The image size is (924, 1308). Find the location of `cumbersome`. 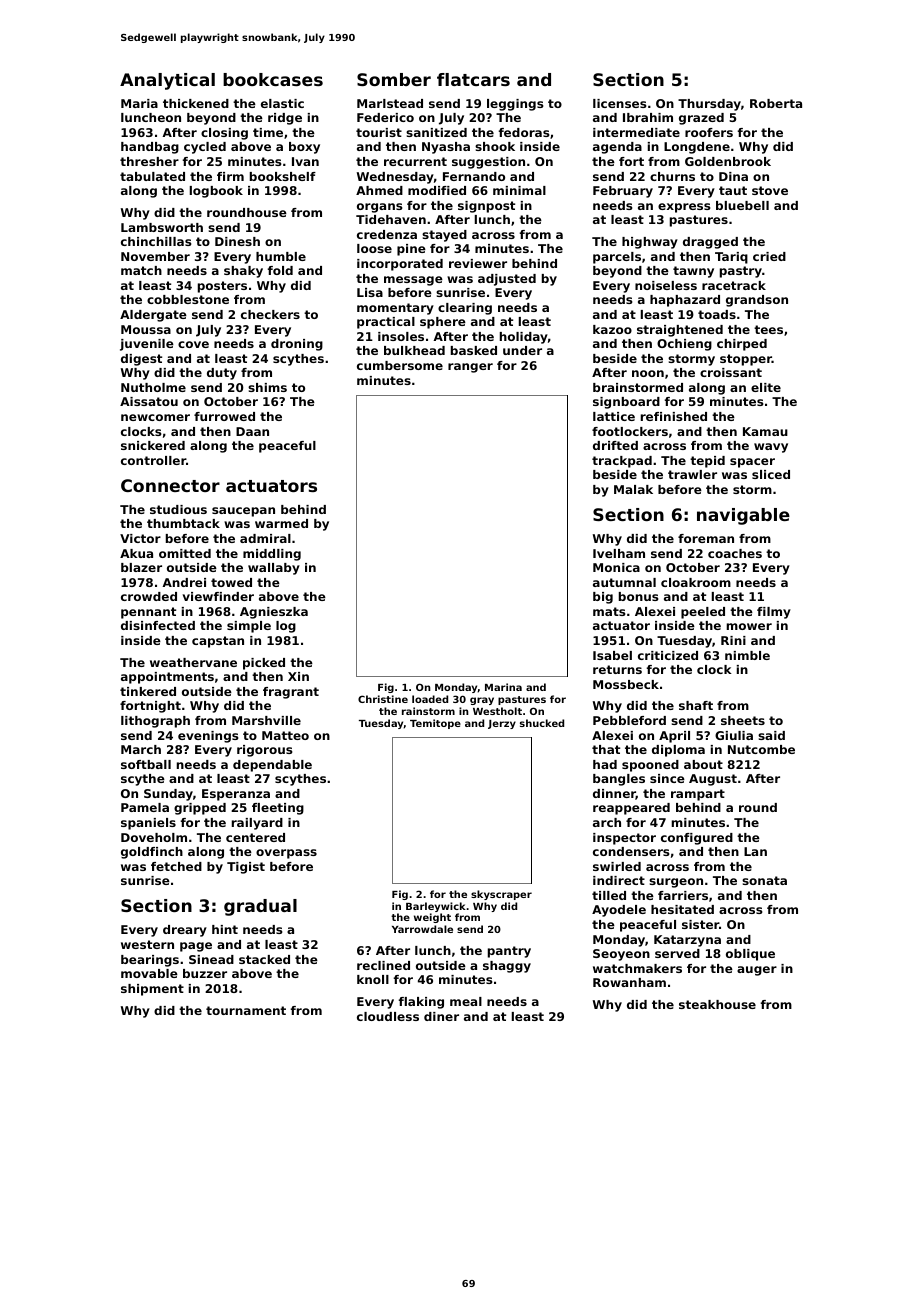

cumbersome is located at coordinates (400, 365).
